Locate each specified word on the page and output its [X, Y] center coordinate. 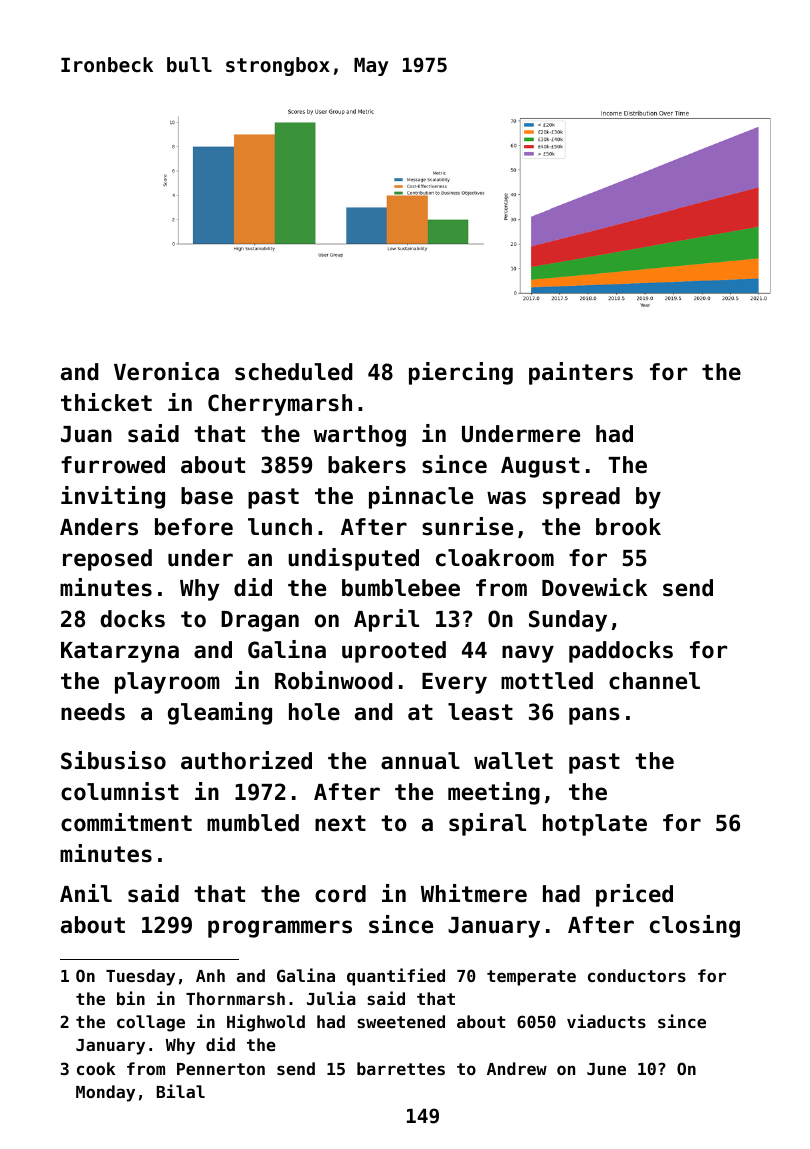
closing [695, 926]
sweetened [401, 1021]
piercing [461, 373]
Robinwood [334, 680]
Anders [99, 527]
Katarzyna [120, 652]
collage [151, 1023]
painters [581, 373]
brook [628, 527]
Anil [86, 893]
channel [654, 681]
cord [340, 894]
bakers [367, 465]
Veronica [166, 371]
